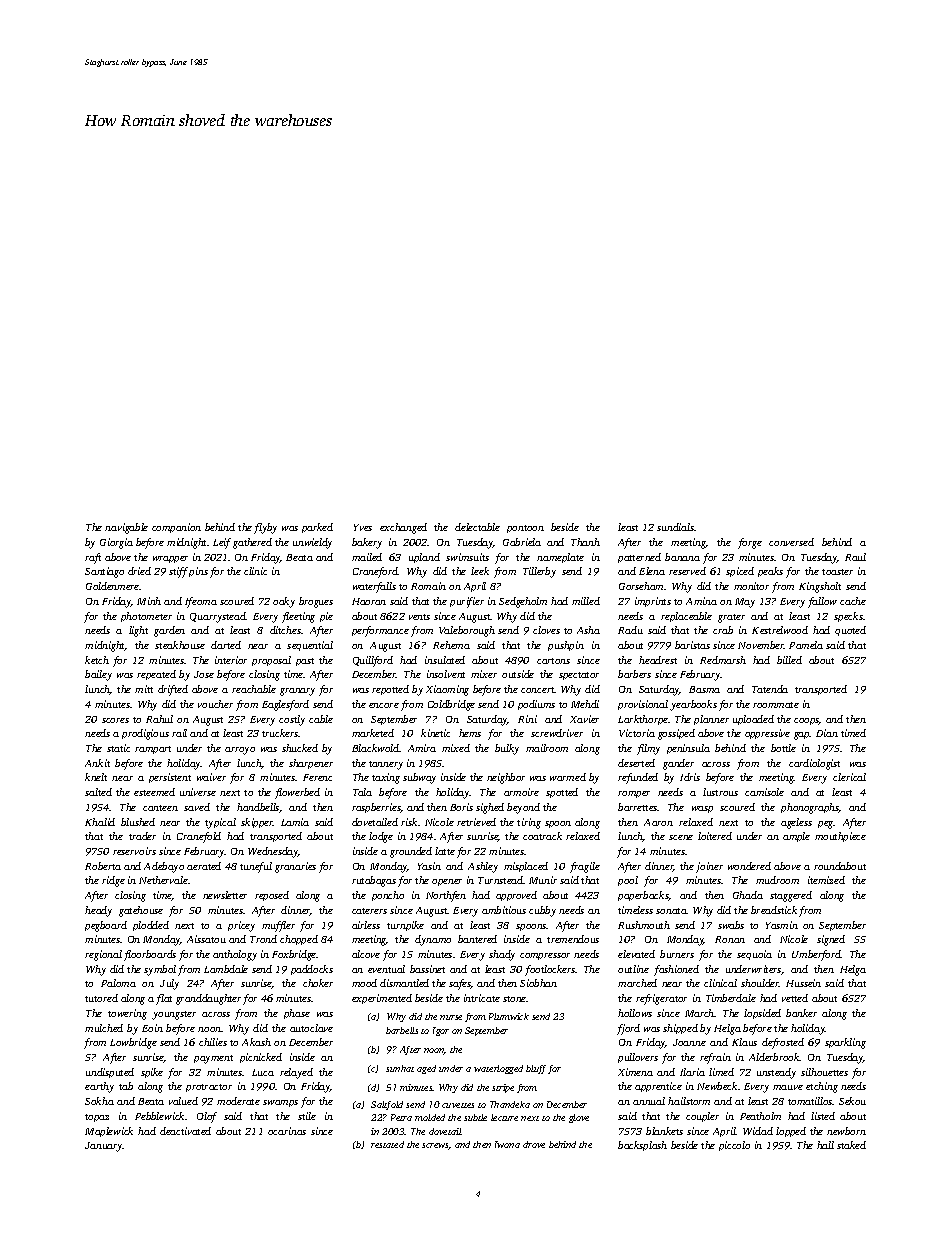  What do you see at coordinates (435, 1146) in the image?
I see `screws` at bounding box center [435, 1146].
